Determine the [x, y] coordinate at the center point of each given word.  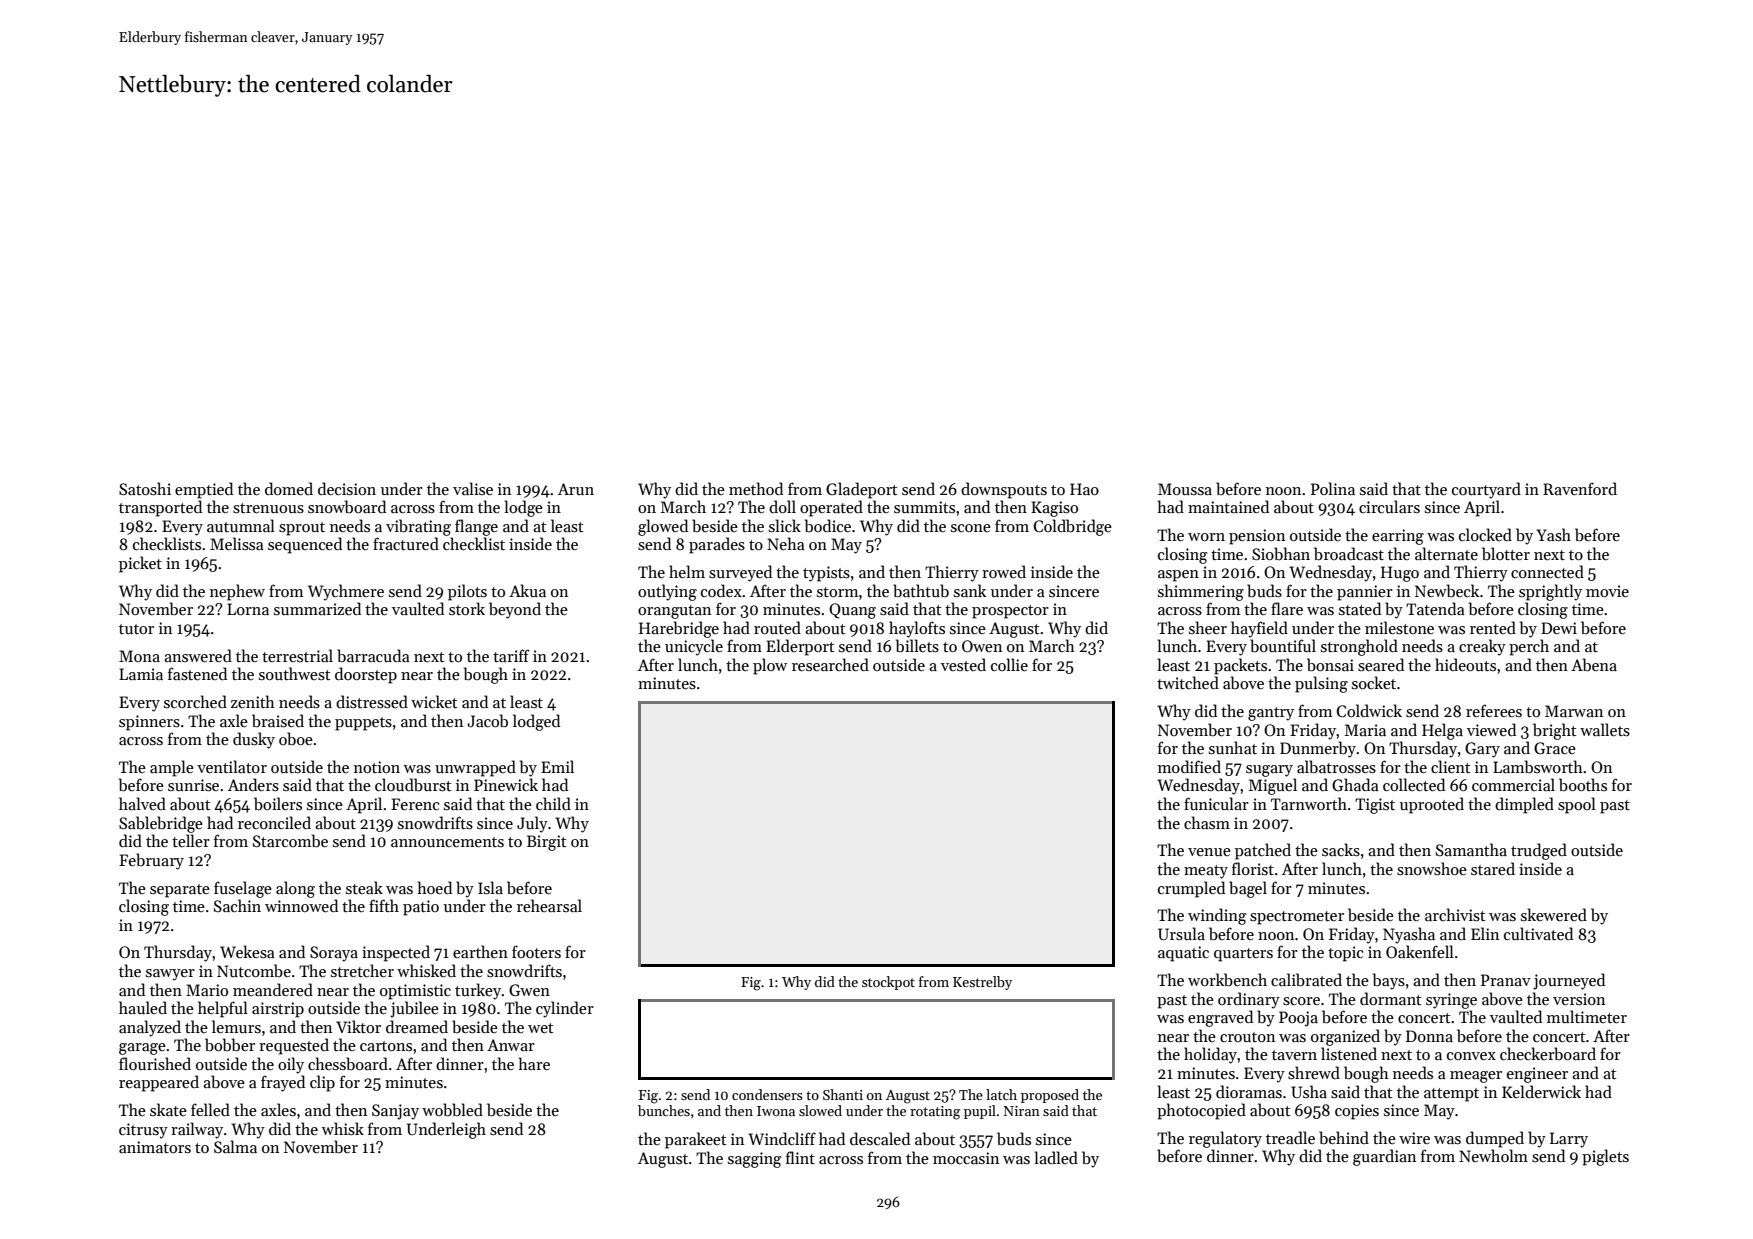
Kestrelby [982, 983]
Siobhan [1281, 554]
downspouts [1004, 490]
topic [1345, 954]
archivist [1455, 915]
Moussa [1185, 489]
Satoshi [145, 489]
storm [838, 592]
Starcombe [290, 841]
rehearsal [549, 905]
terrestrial [297, 655]
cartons [386, 1046]
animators [155, 1147]
